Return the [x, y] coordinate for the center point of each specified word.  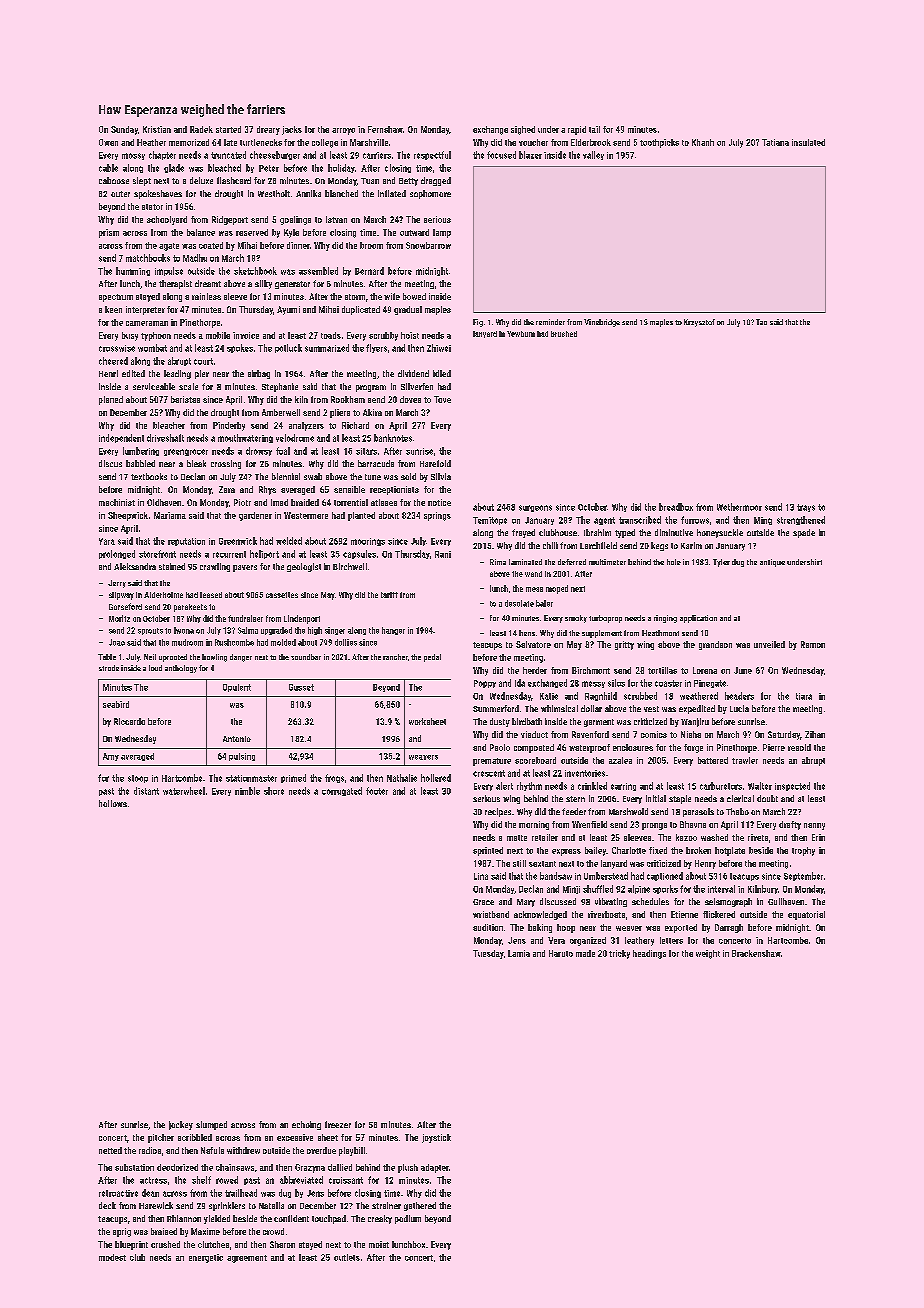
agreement [247, 1259]
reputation [186, 542]
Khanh [703, 142]
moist [379, 1244]
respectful [432, 155]
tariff [389, 595]
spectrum [116, 298]
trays [806, 508]
